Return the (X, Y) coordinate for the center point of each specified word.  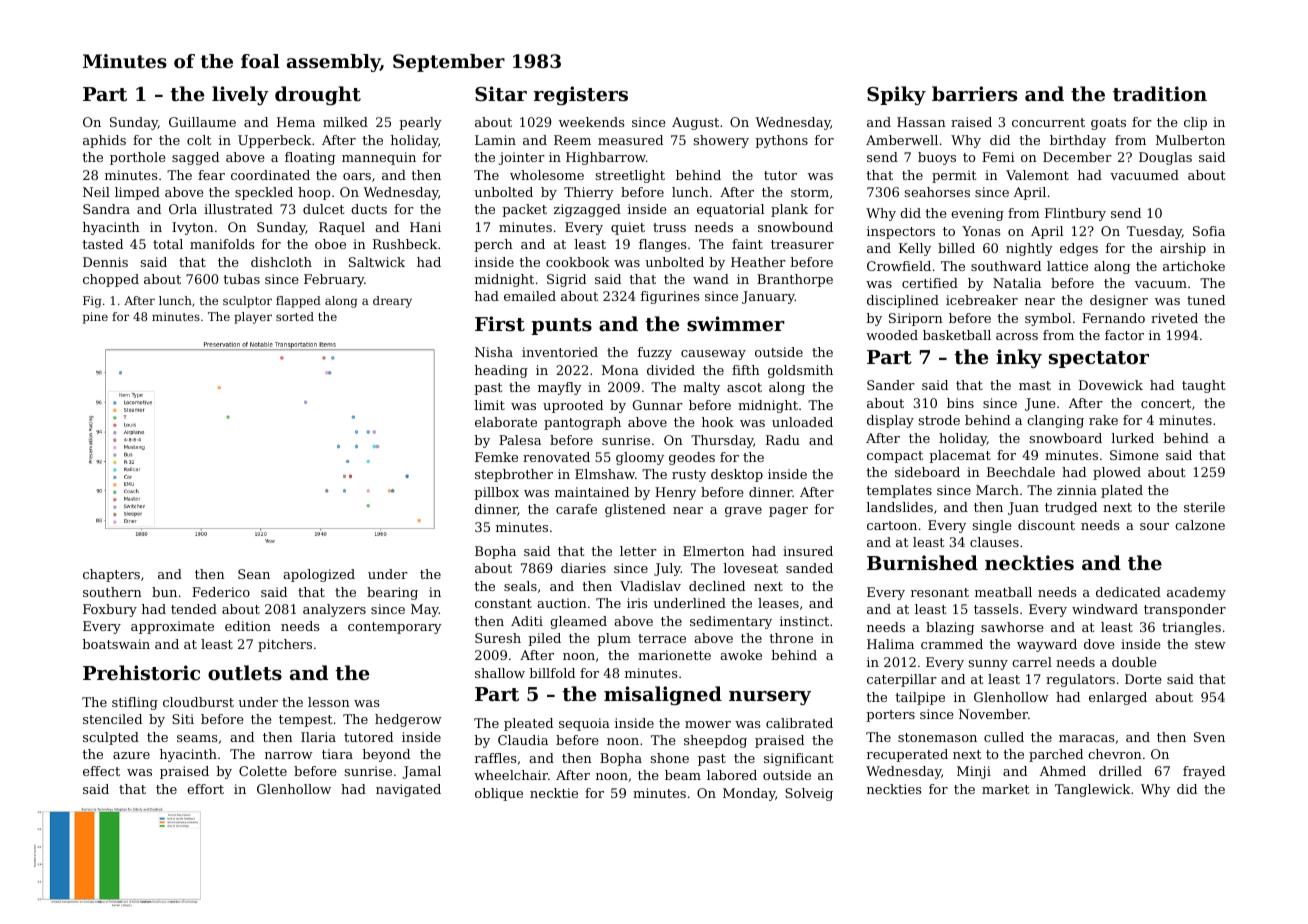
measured (630, 140)
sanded (809, 568)
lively (240, 95)
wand (711, 279)
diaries (583, 568)
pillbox (496, 493)
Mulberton (1190, 140)
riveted (1174, 318)
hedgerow (408, 720)
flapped (298, 302)
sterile (1204, 507)
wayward (1047, 645)
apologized (319, 575)
